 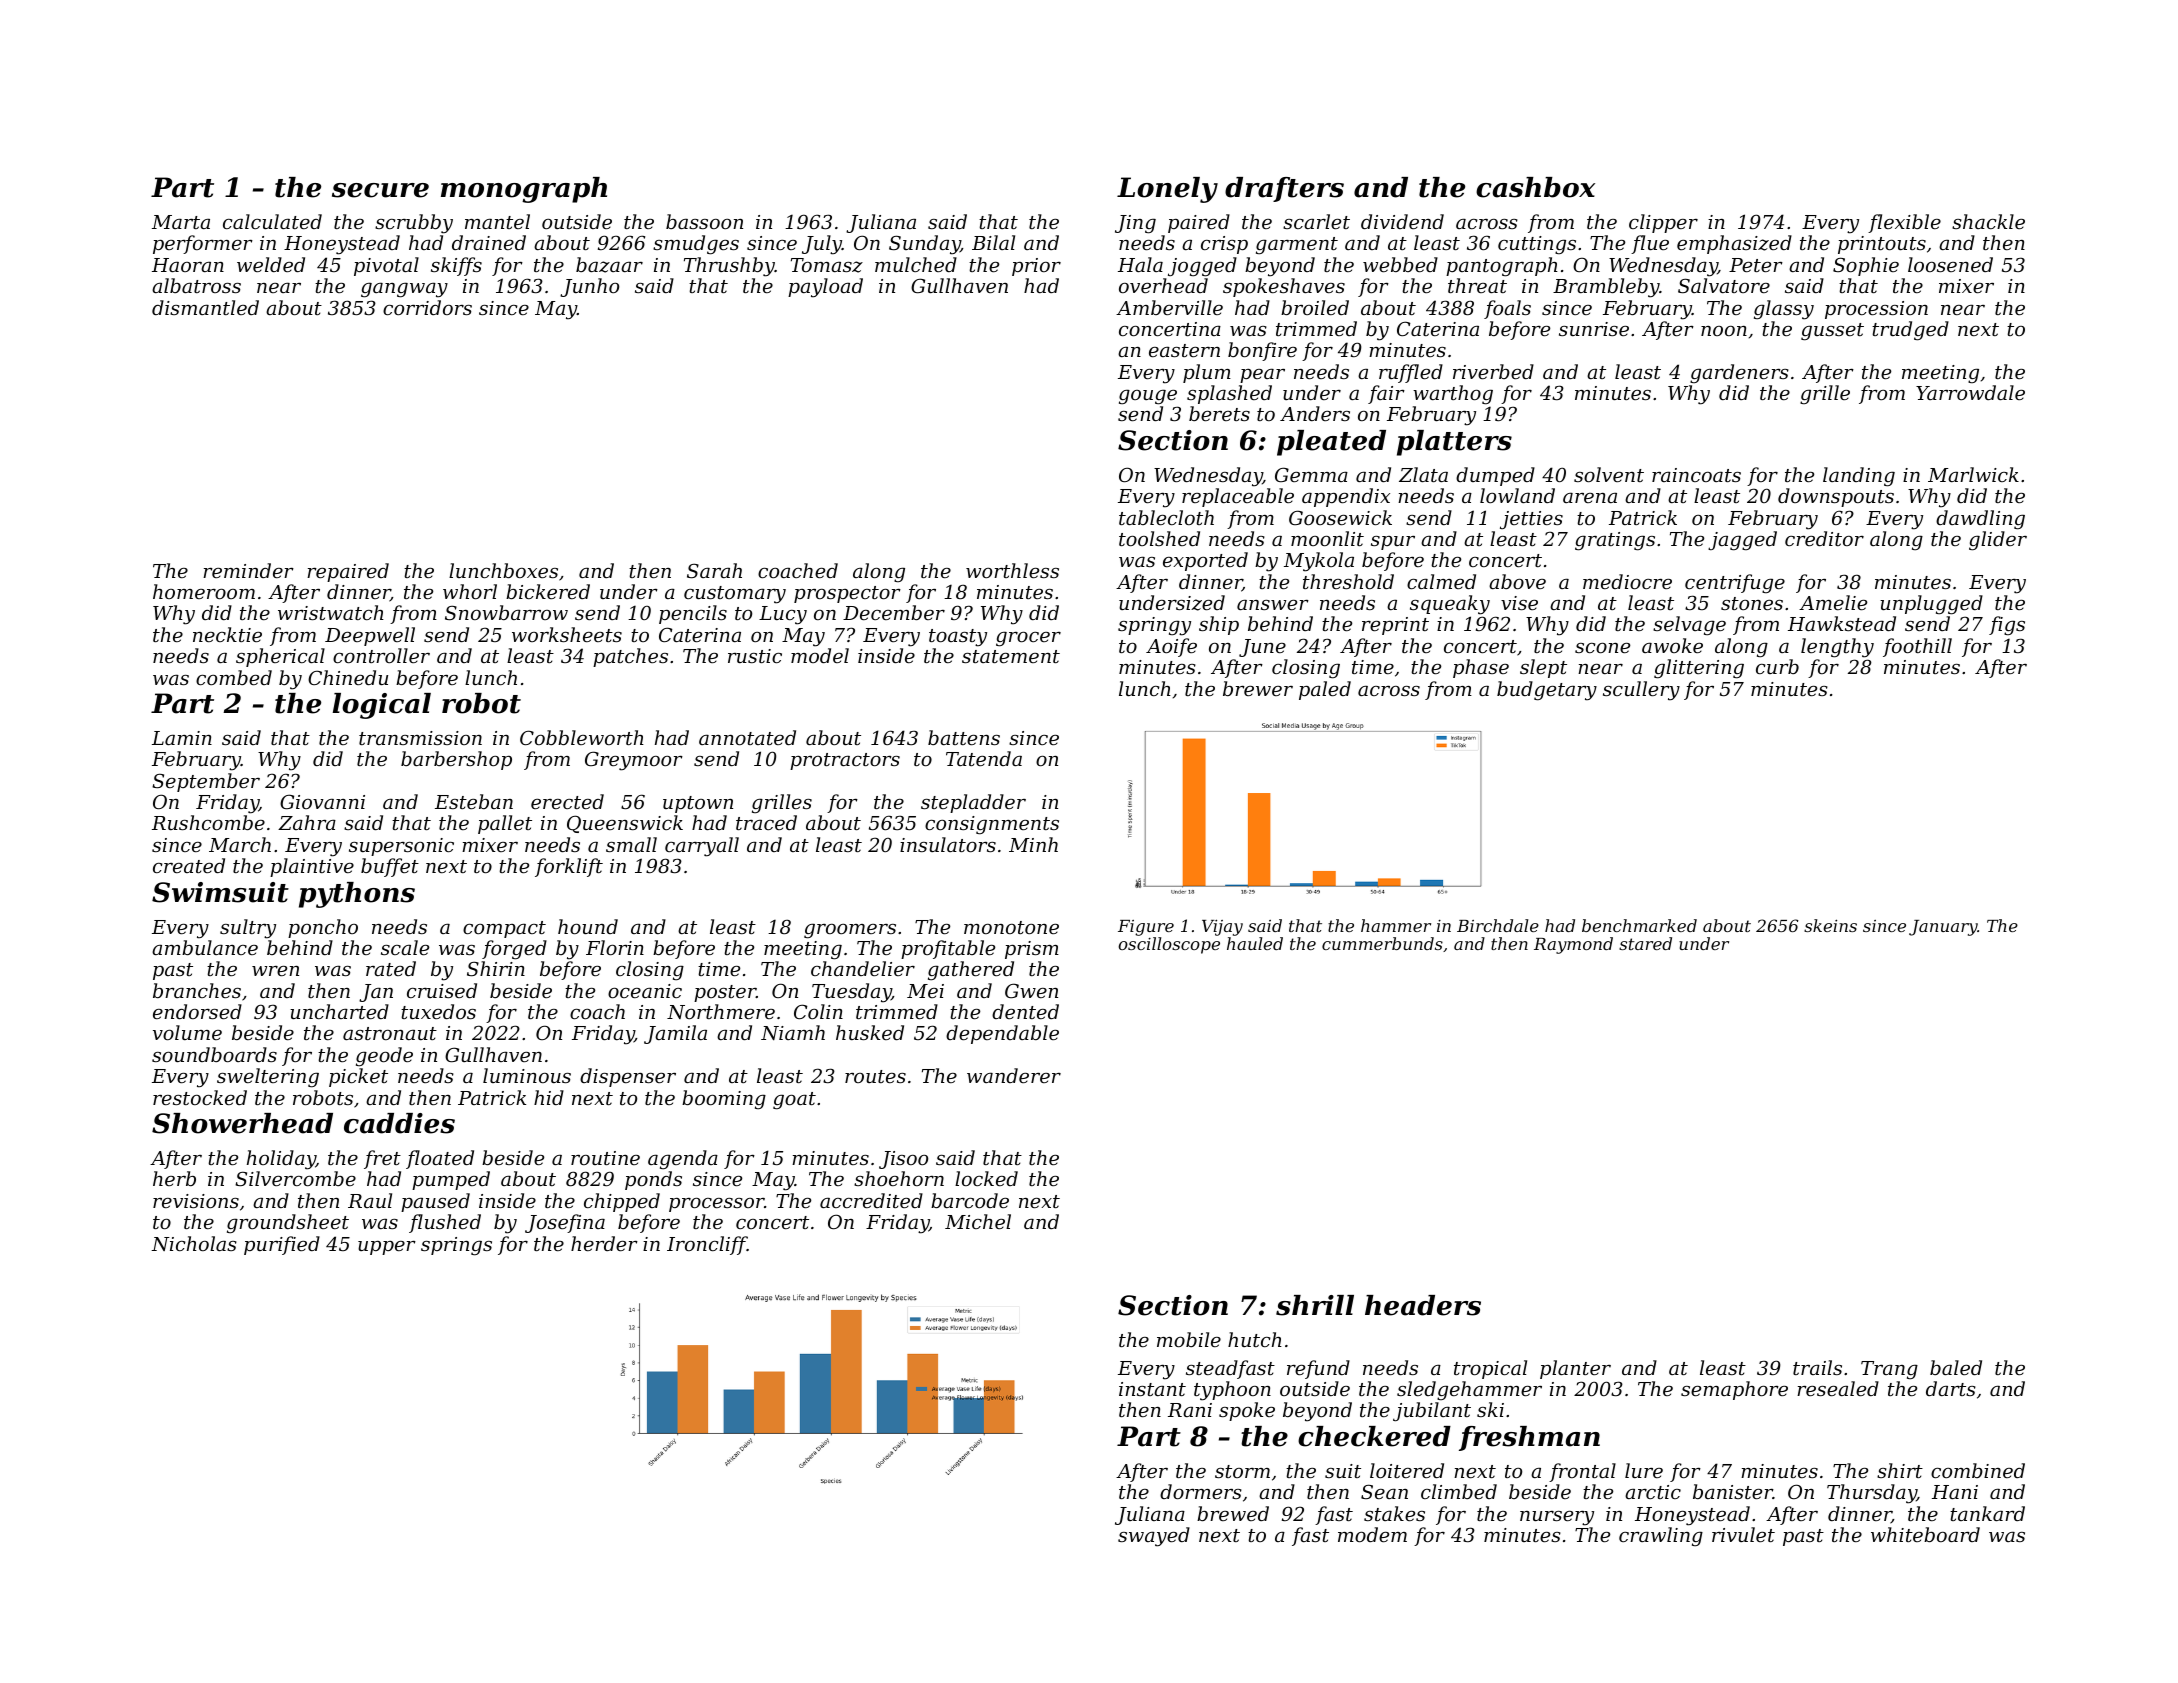 I want to click on swayed, so click(x=1154, y=1537).
